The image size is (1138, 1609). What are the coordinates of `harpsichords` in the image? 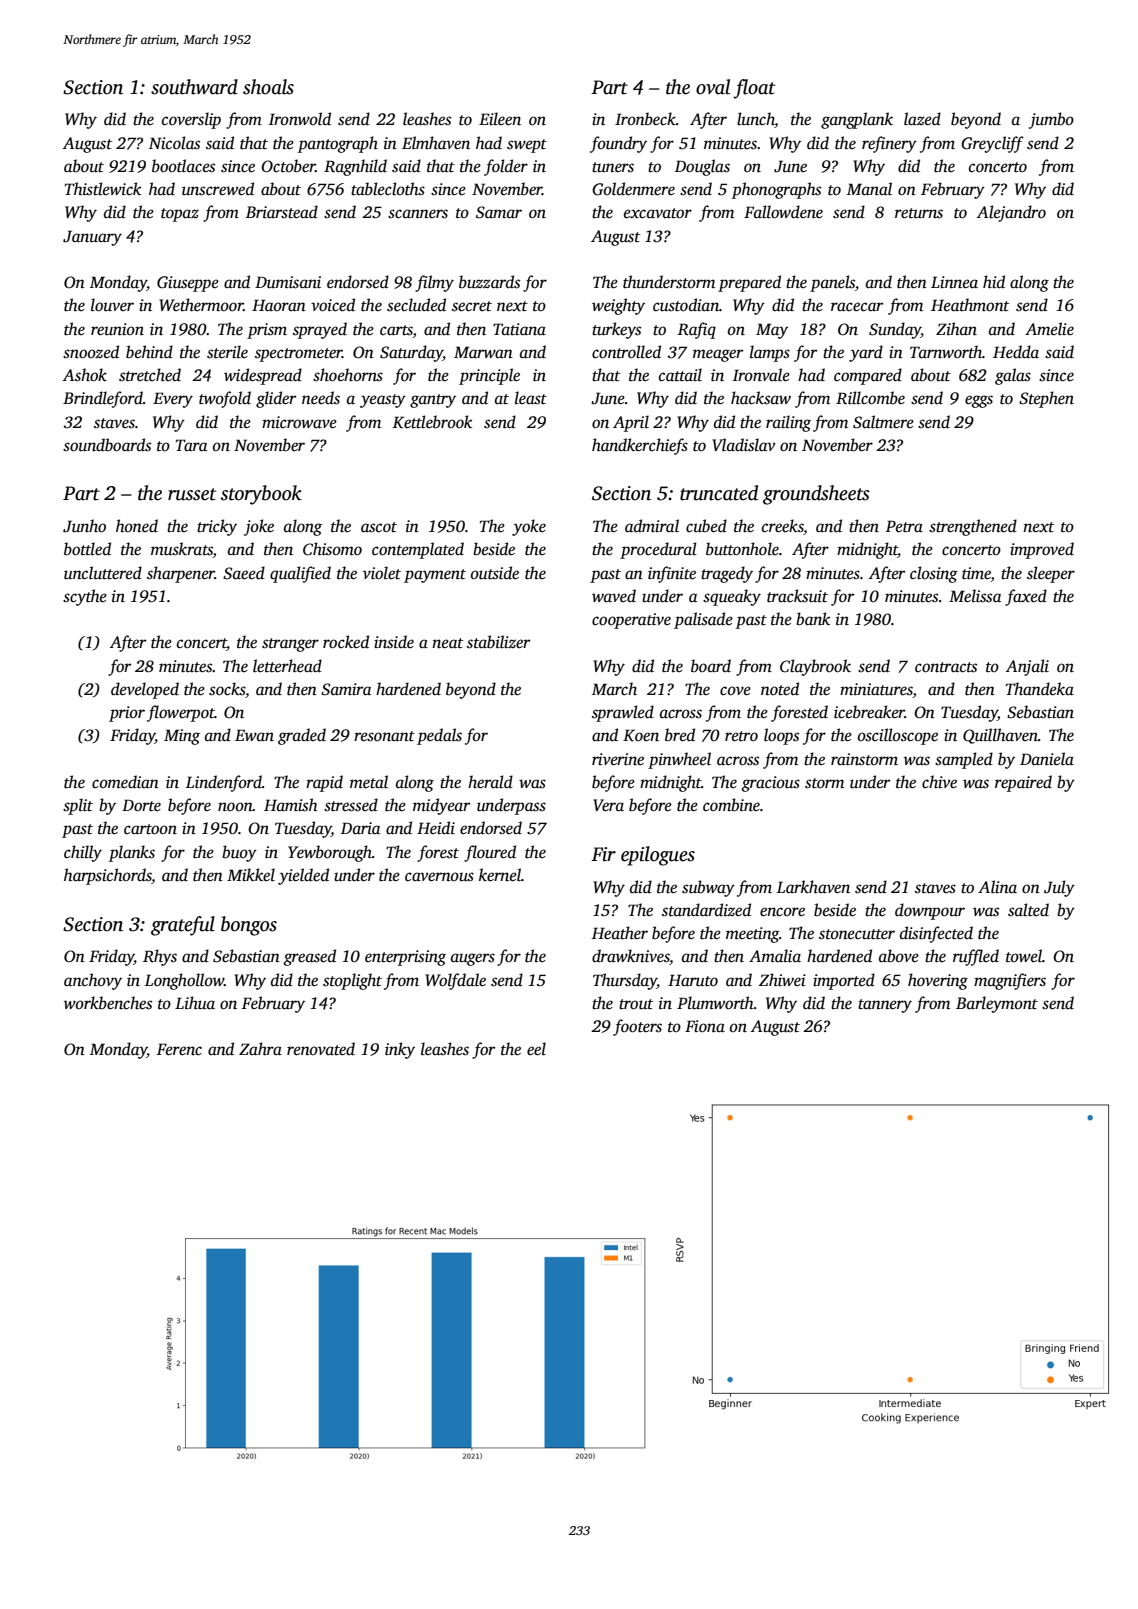 It's located at (108, 876).
